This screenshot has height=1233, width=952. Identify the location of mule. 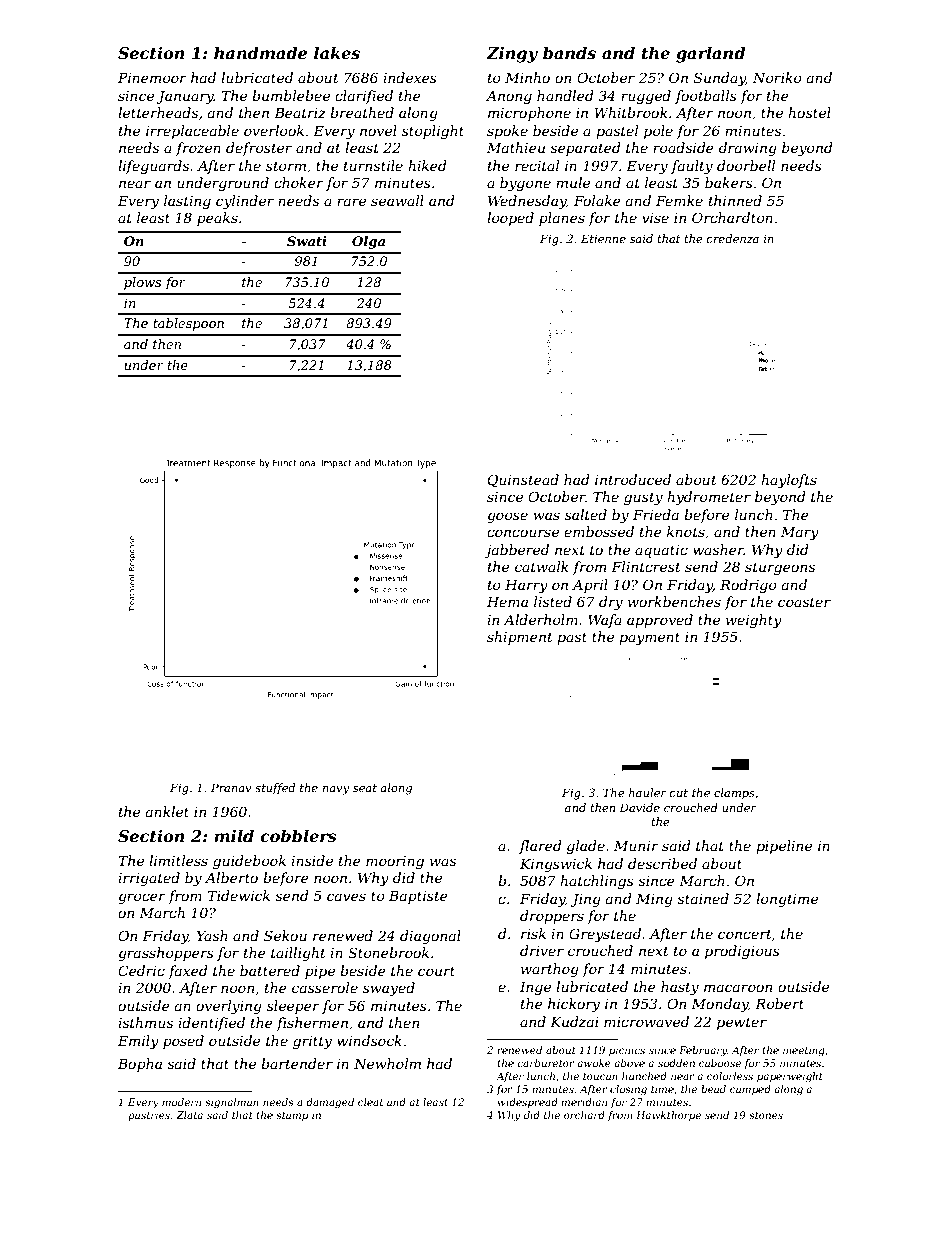
(573, 182).
